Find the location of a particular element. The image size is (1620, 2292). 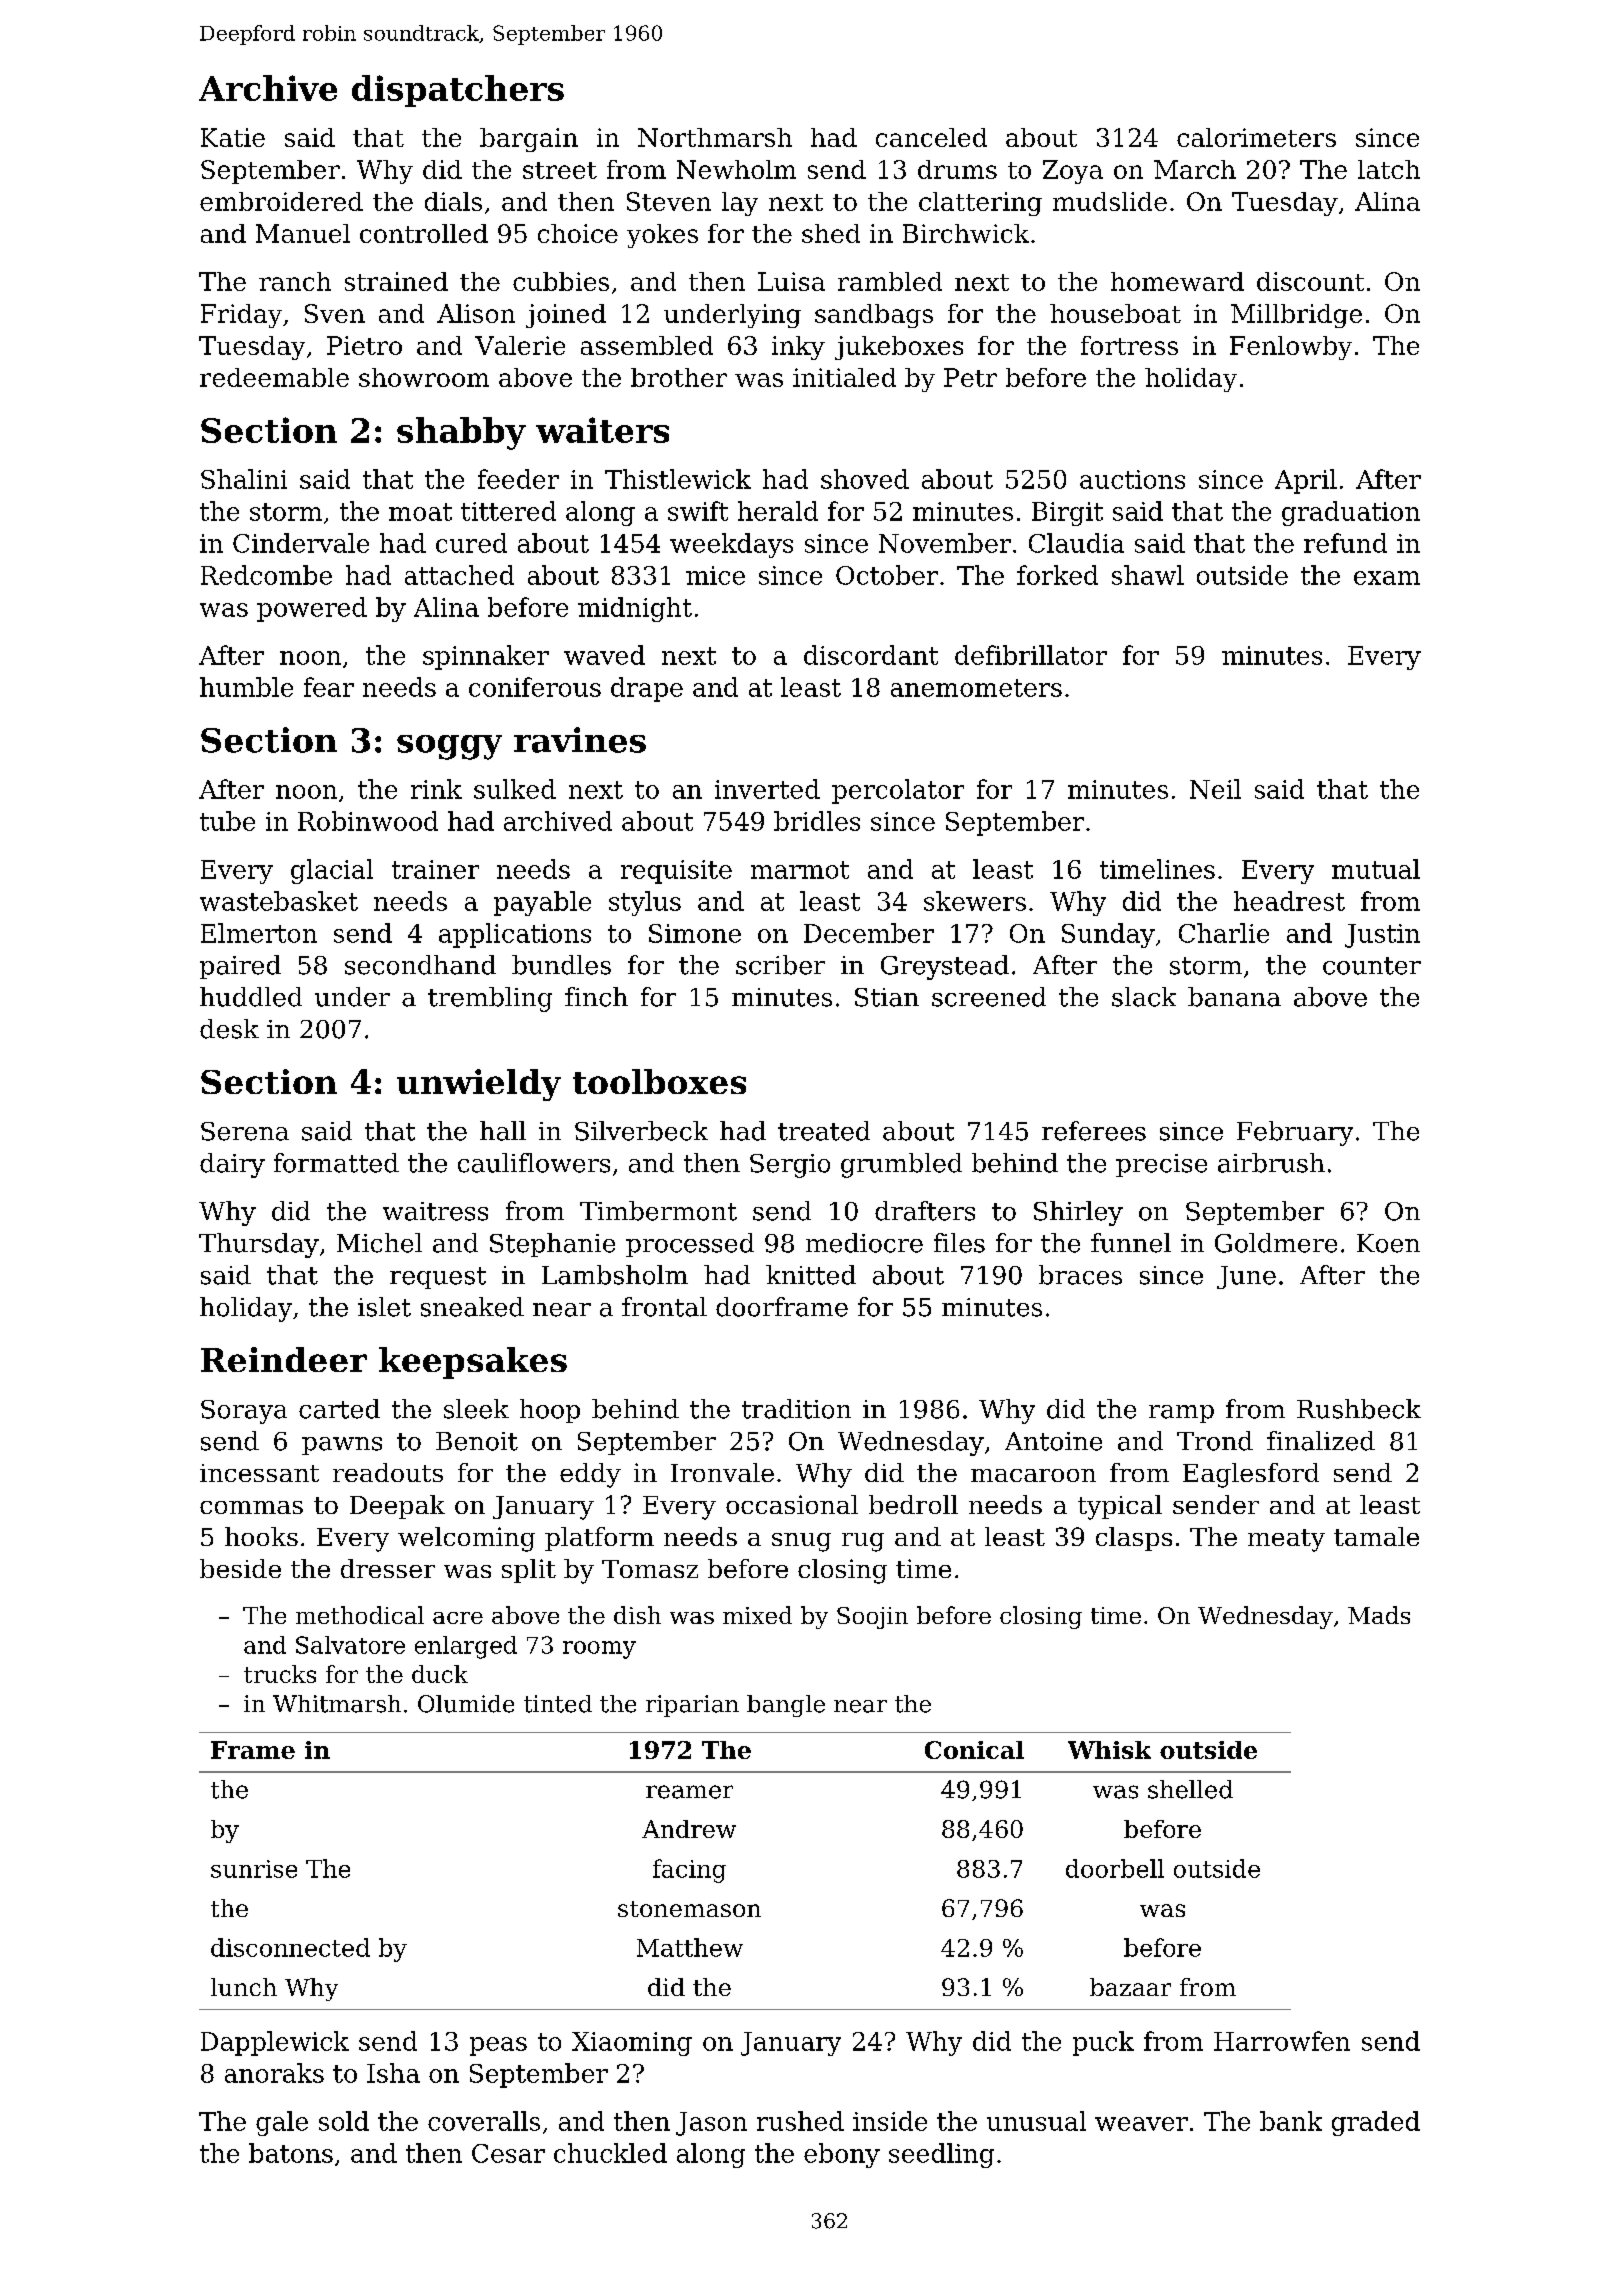

welcoming is located at coordinates (466, 1539).
